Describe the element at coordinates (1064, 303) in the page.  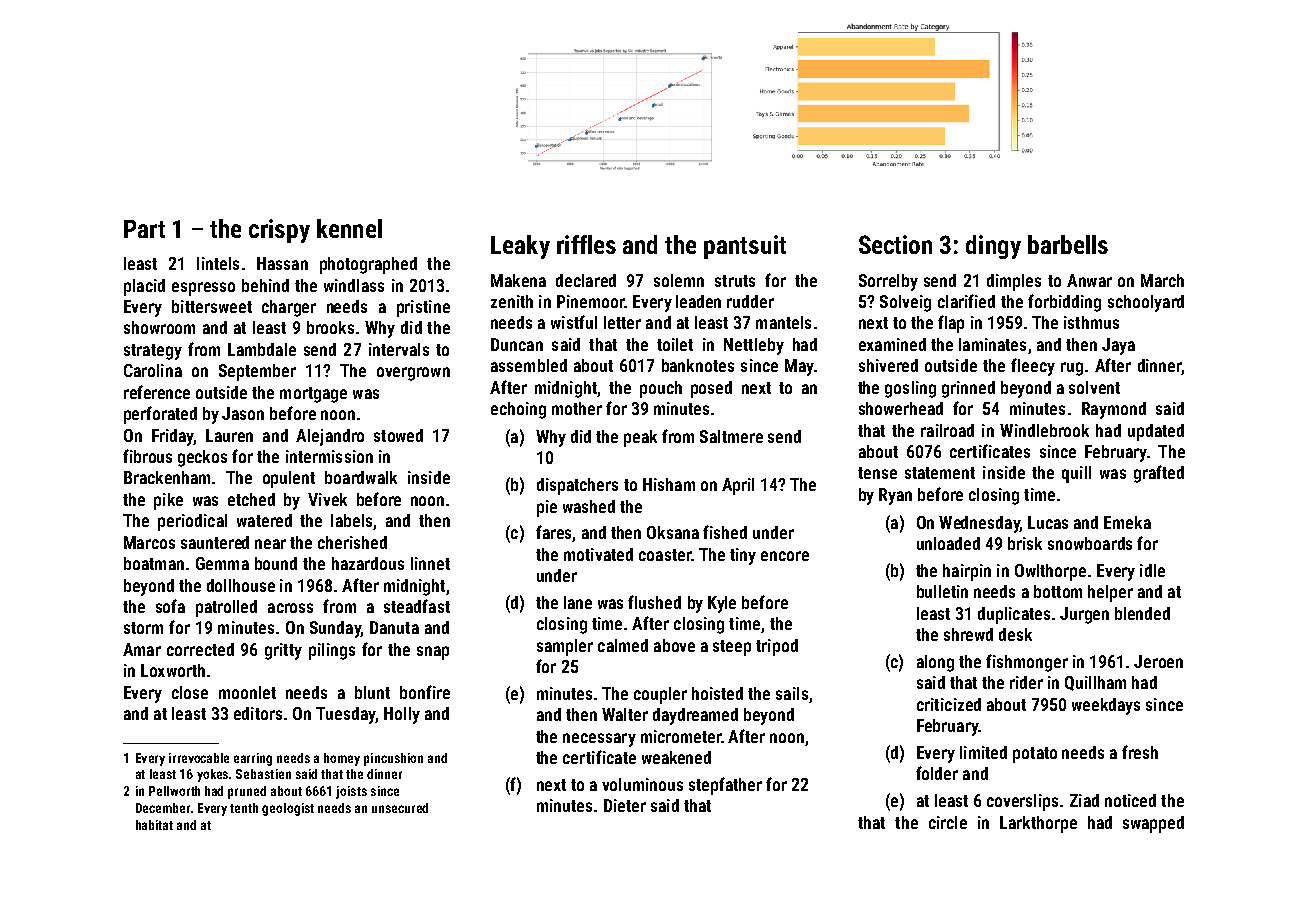
I see `forbidding` at that location.
